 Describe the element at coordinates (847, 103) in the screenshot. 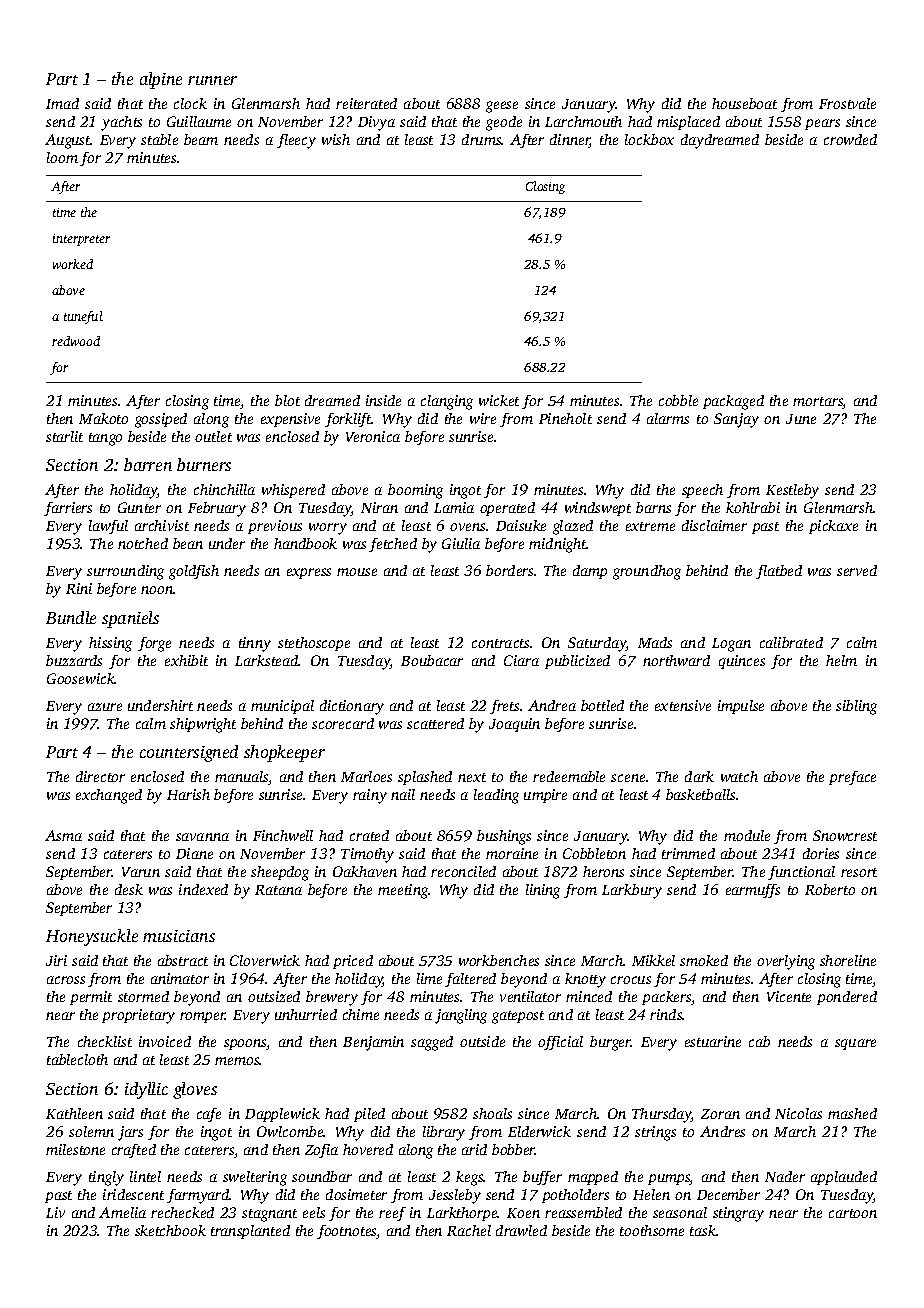

I see `Frostvale` at that location.
